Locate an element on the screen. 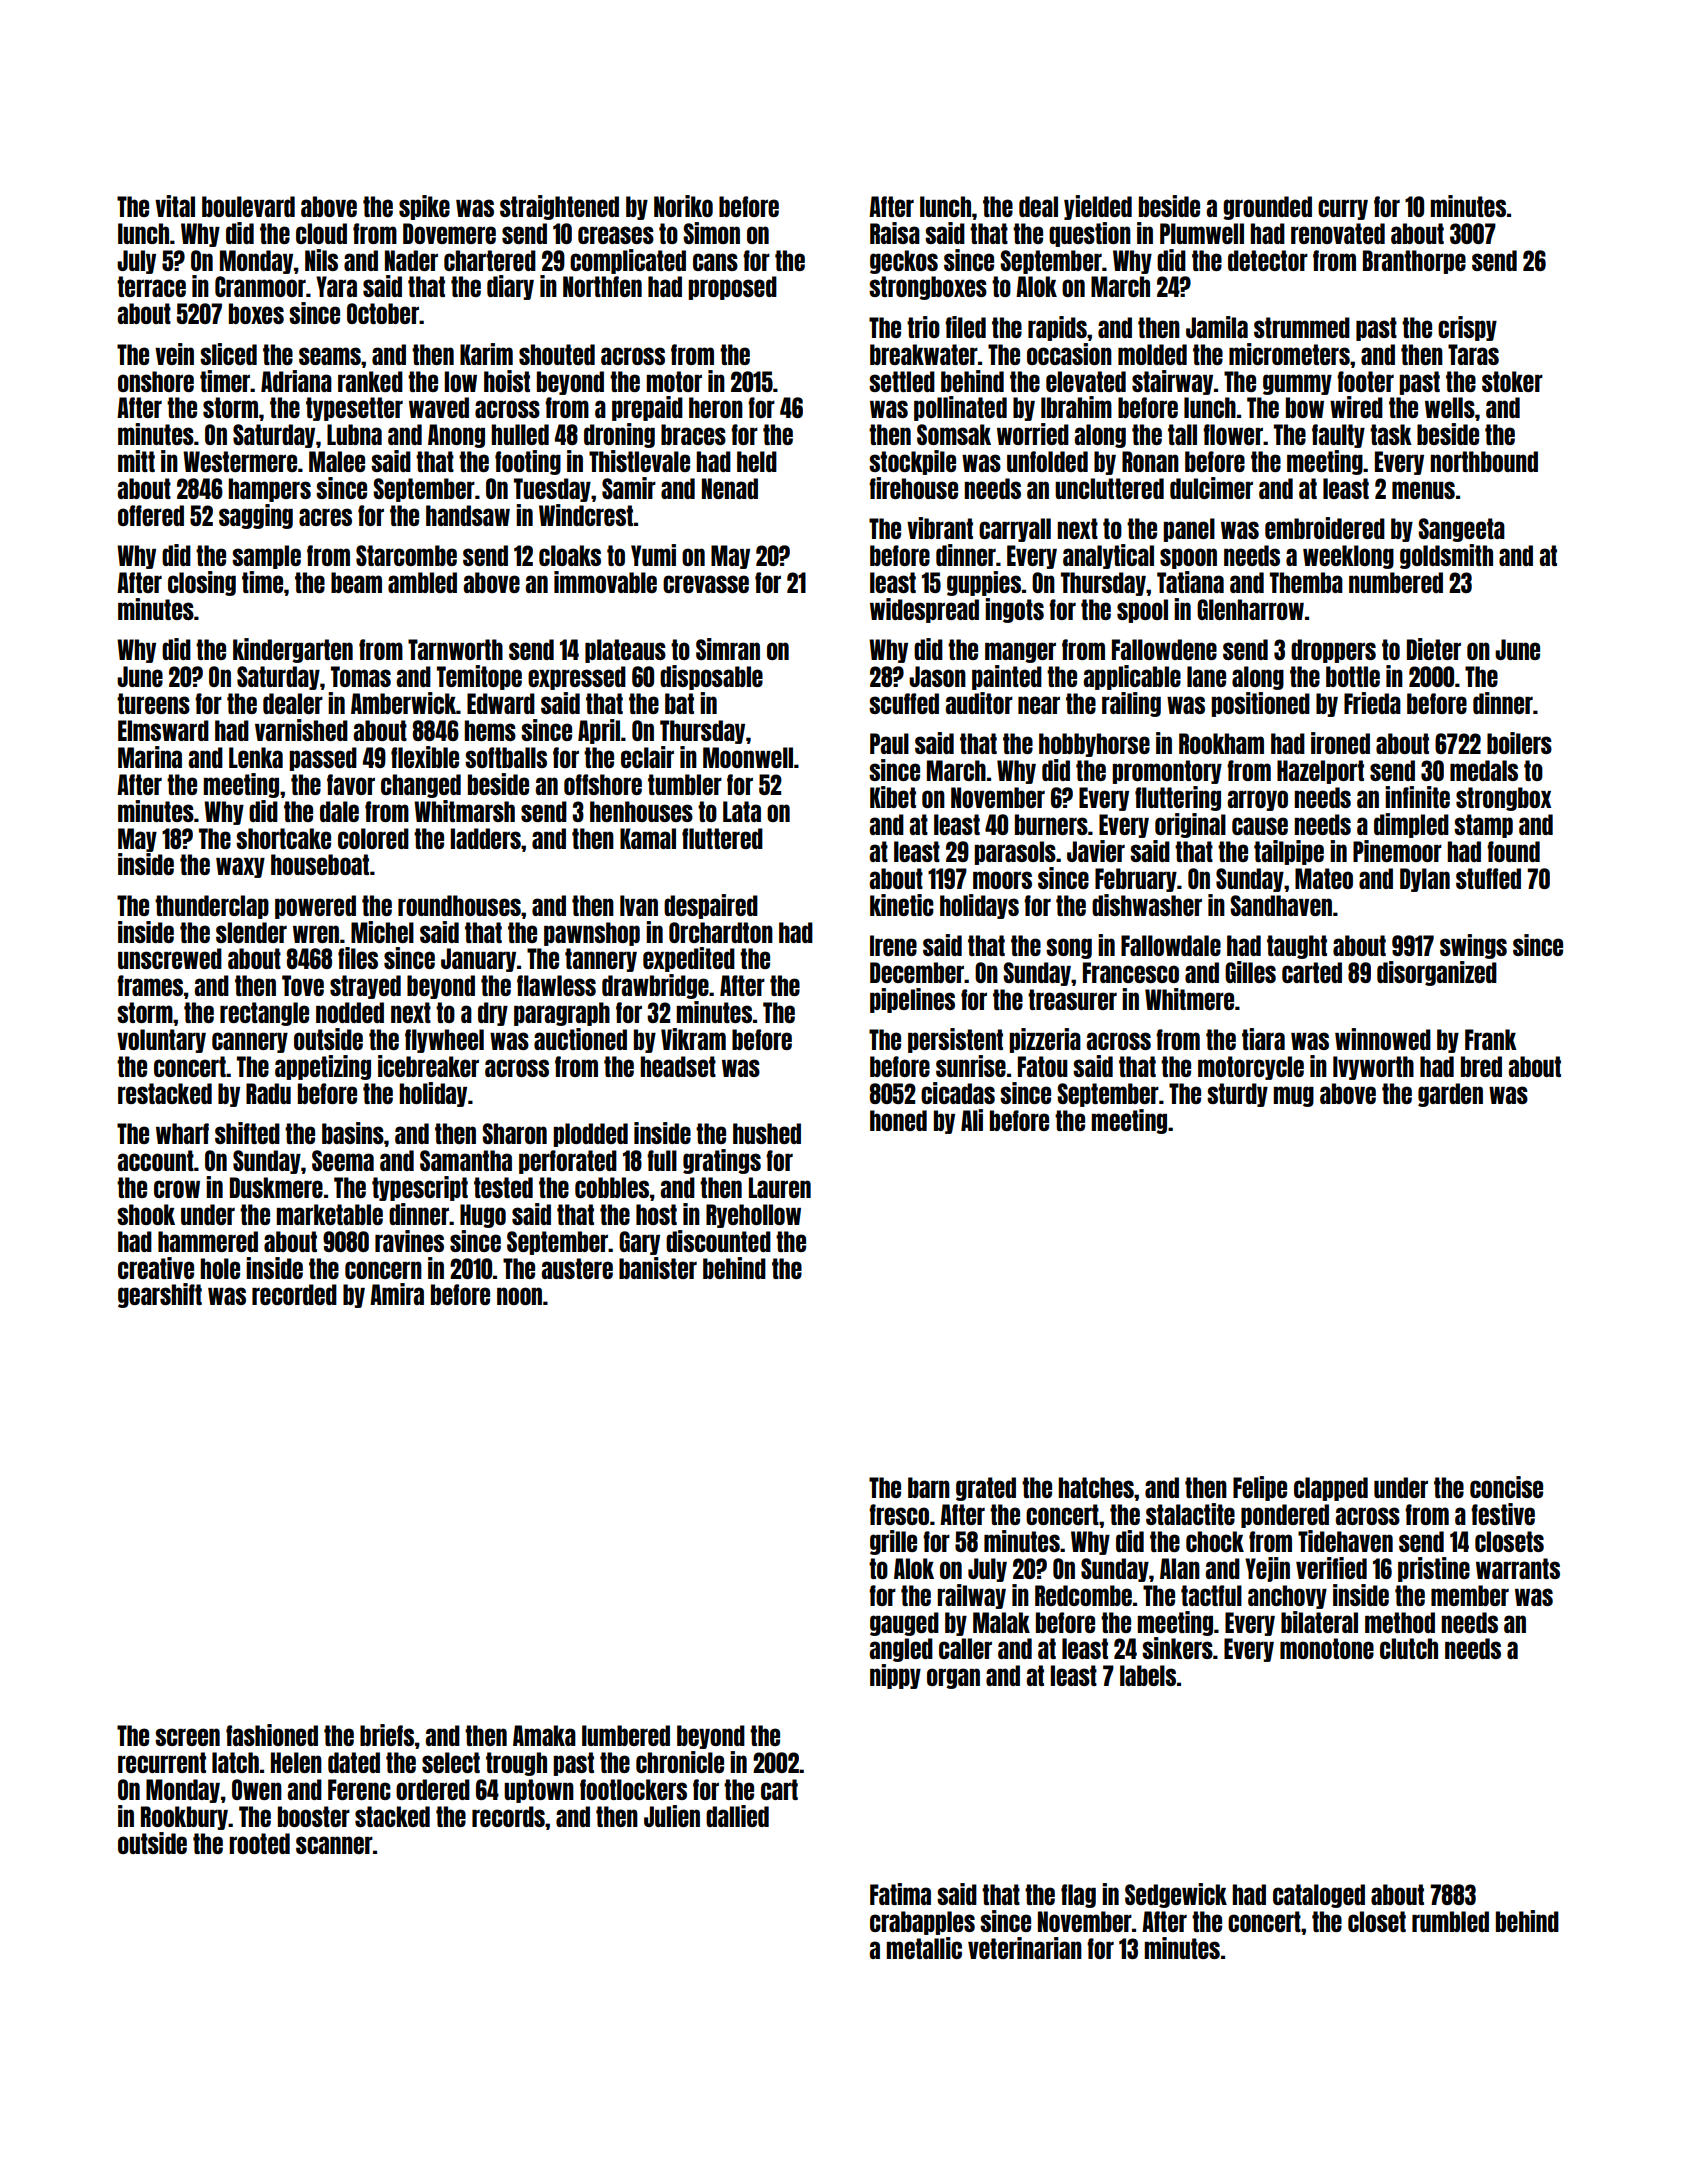 This screenshot has width=1683, height=2178. menus is located at coordinates (1423, 490).
